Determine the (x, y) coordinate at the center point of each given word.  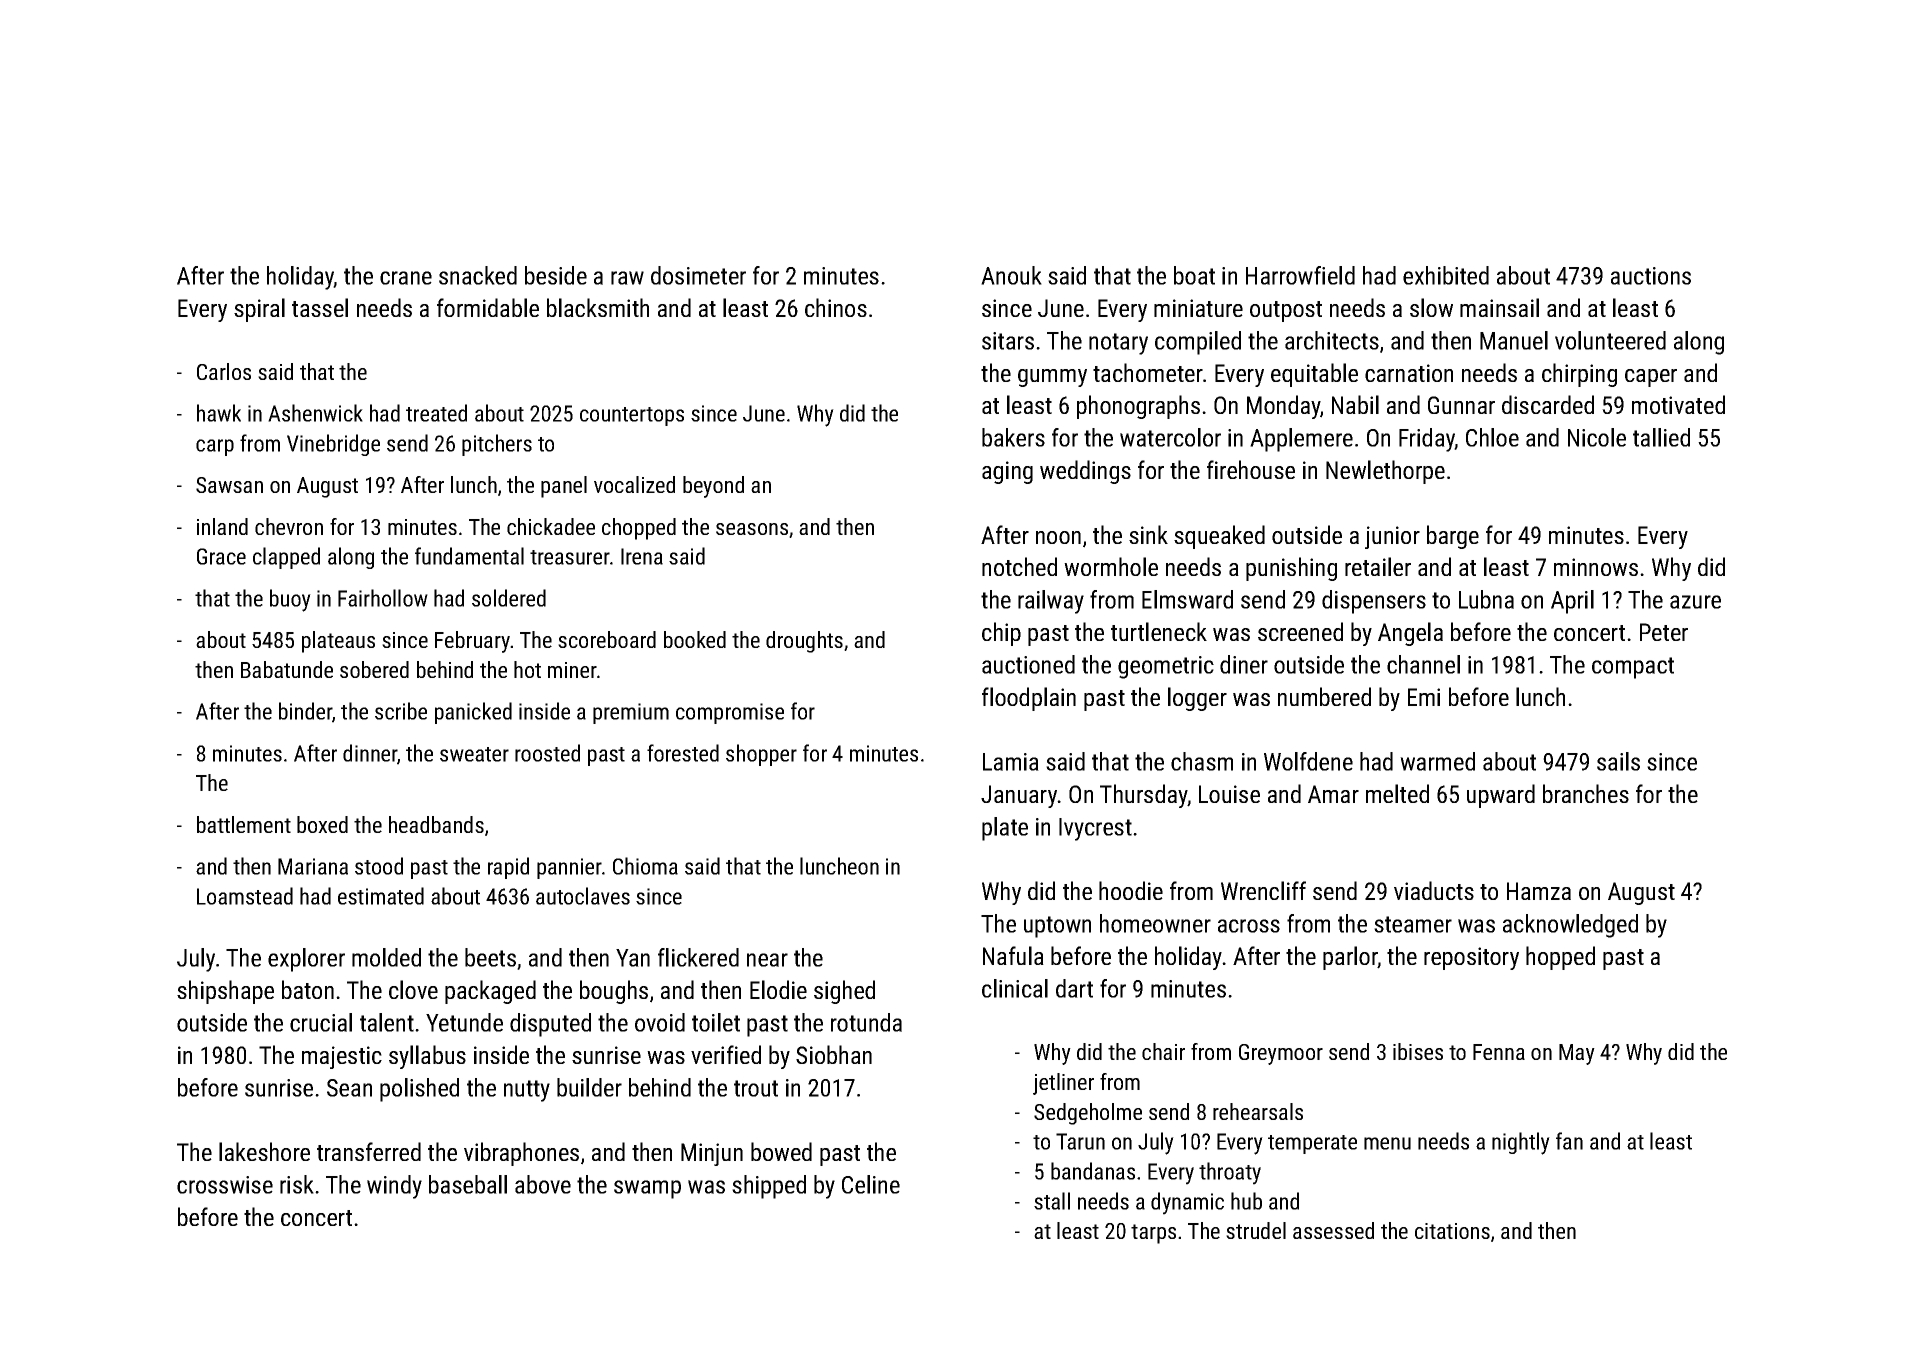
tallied (1661, 437)
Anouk (1011, 275)
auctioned (1028, 664)
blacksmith (598, 307)
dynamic (1187, 1203)
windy (394, 1187)
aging (1007, 472)
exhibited (1446, 275)
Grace (221, 556)
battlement (244, 824)
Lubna (1486, 599)
